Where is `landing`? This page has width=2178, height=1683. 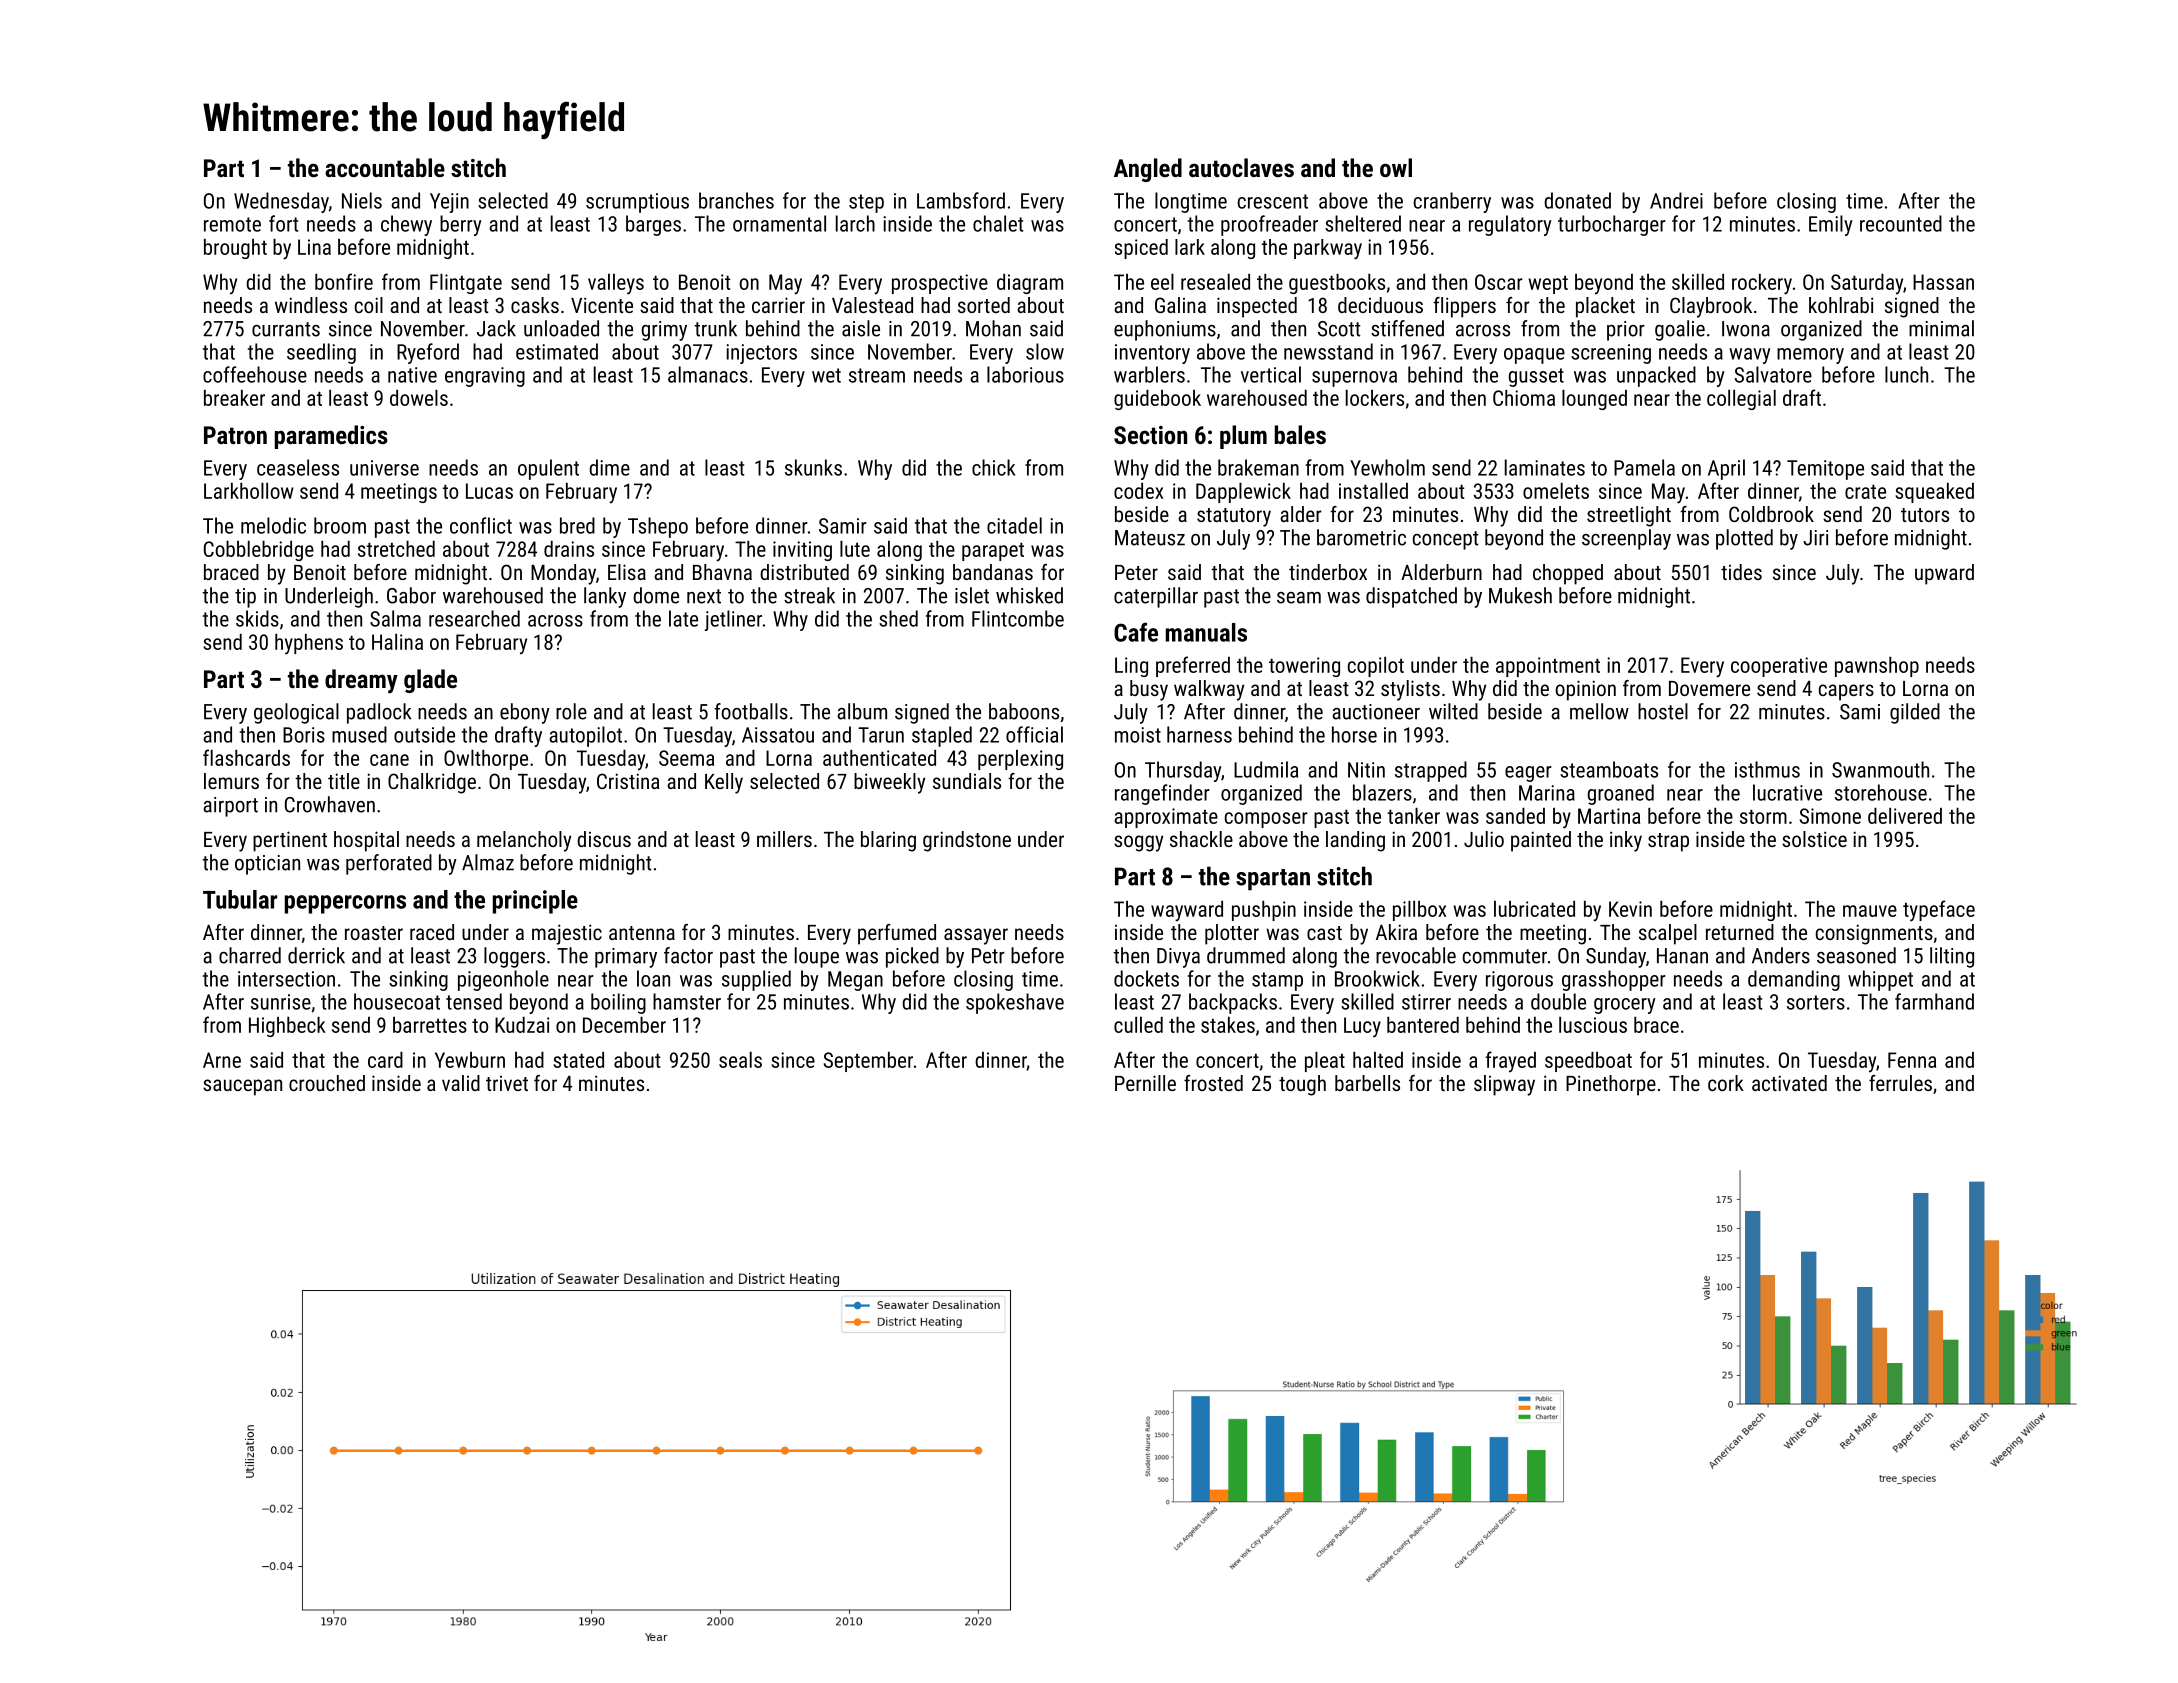 landing is located at coordinates (1355, 841).
